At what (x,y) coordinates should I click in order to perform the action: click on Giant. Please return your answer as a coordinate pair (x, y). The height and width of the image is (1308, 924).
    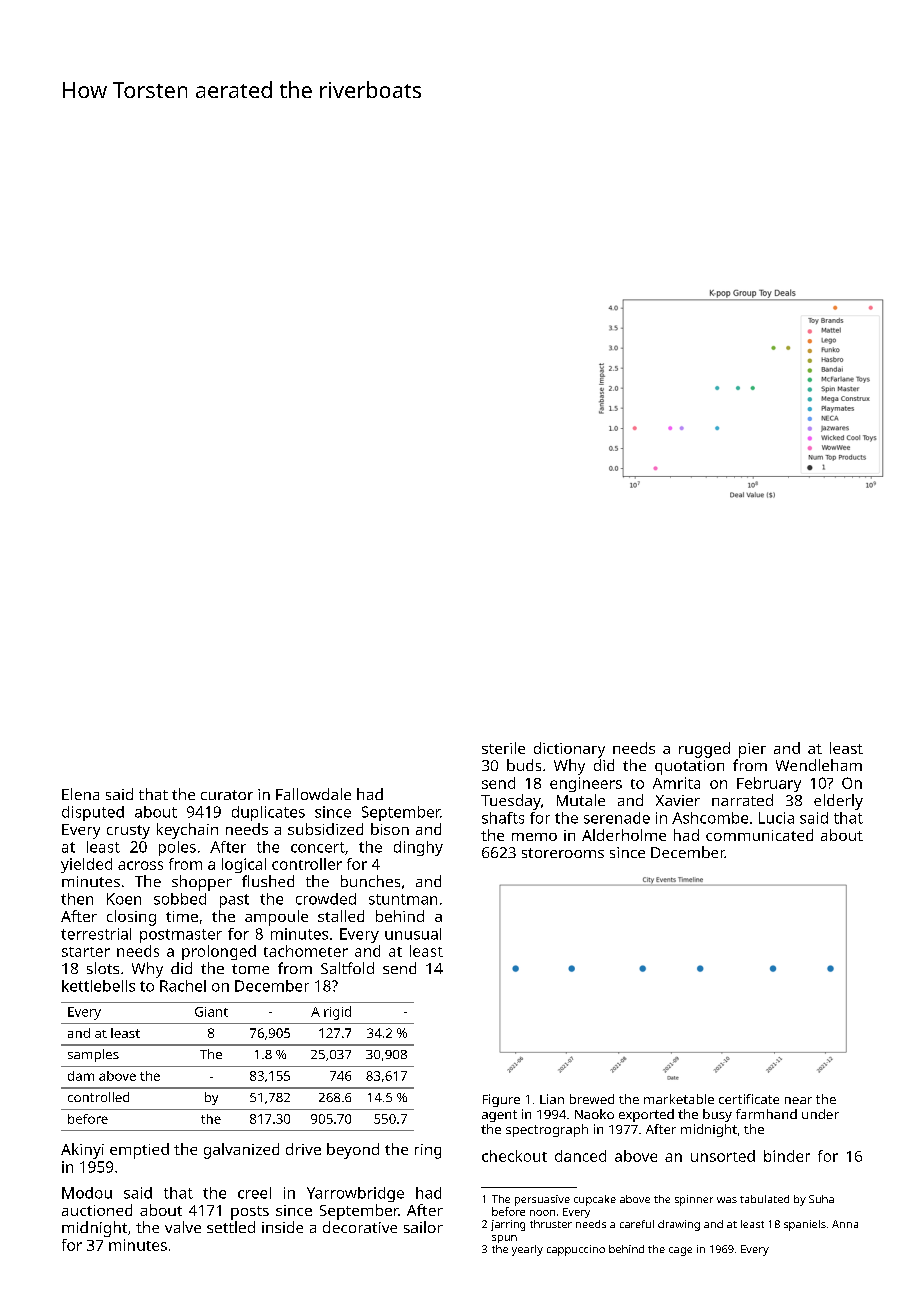
    Looking at the image, I should click on (211, 1012).
